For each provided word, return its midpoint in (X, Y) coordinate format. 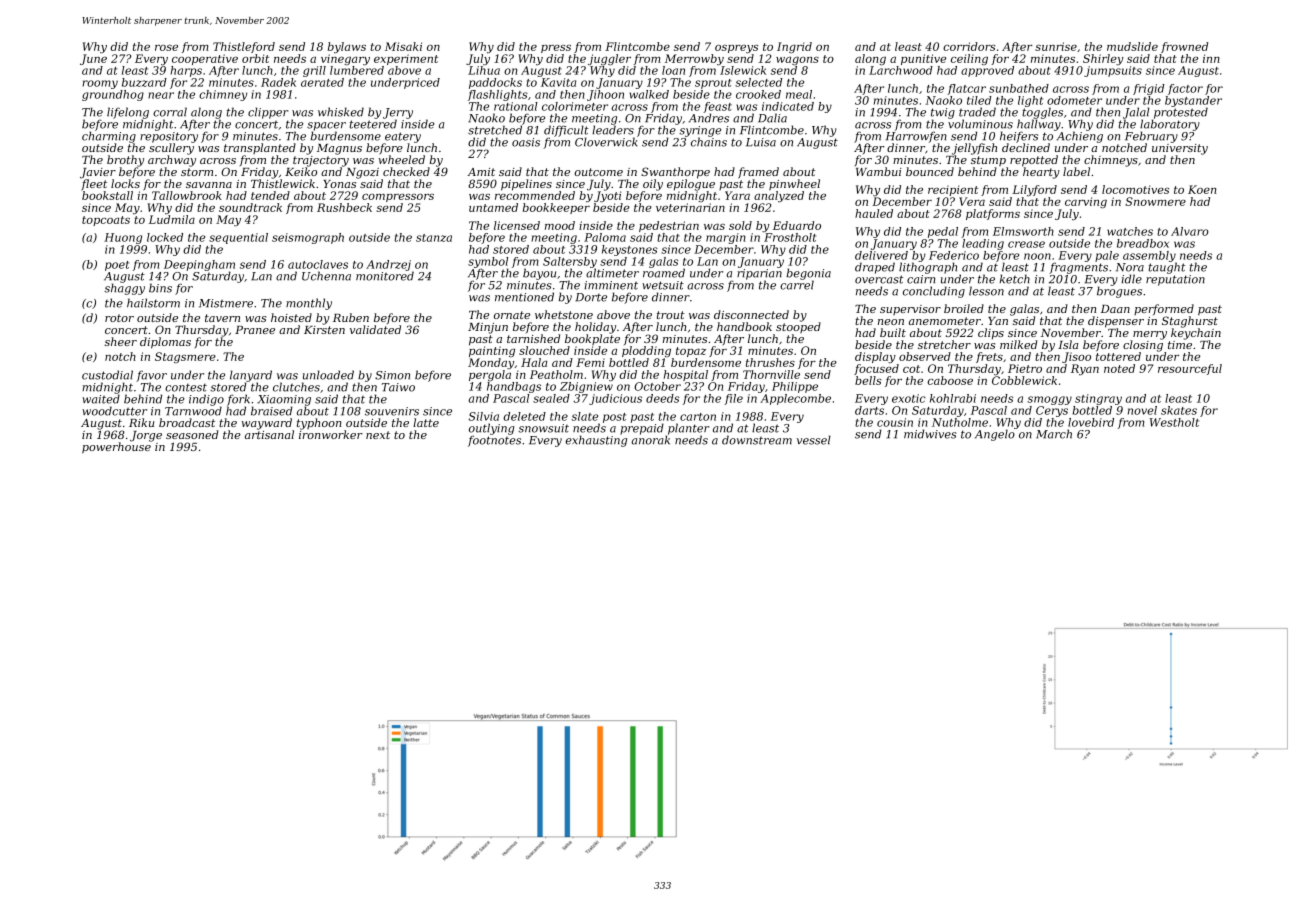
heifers (1019, 137)
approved (987, 71)
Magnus (339, 149)
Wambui (879, 171)
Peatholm (556, 374)
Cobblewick (1024, 380)
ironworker (331, 434)
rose (166, 48)
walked (649, 94)
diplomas (165, 343)
